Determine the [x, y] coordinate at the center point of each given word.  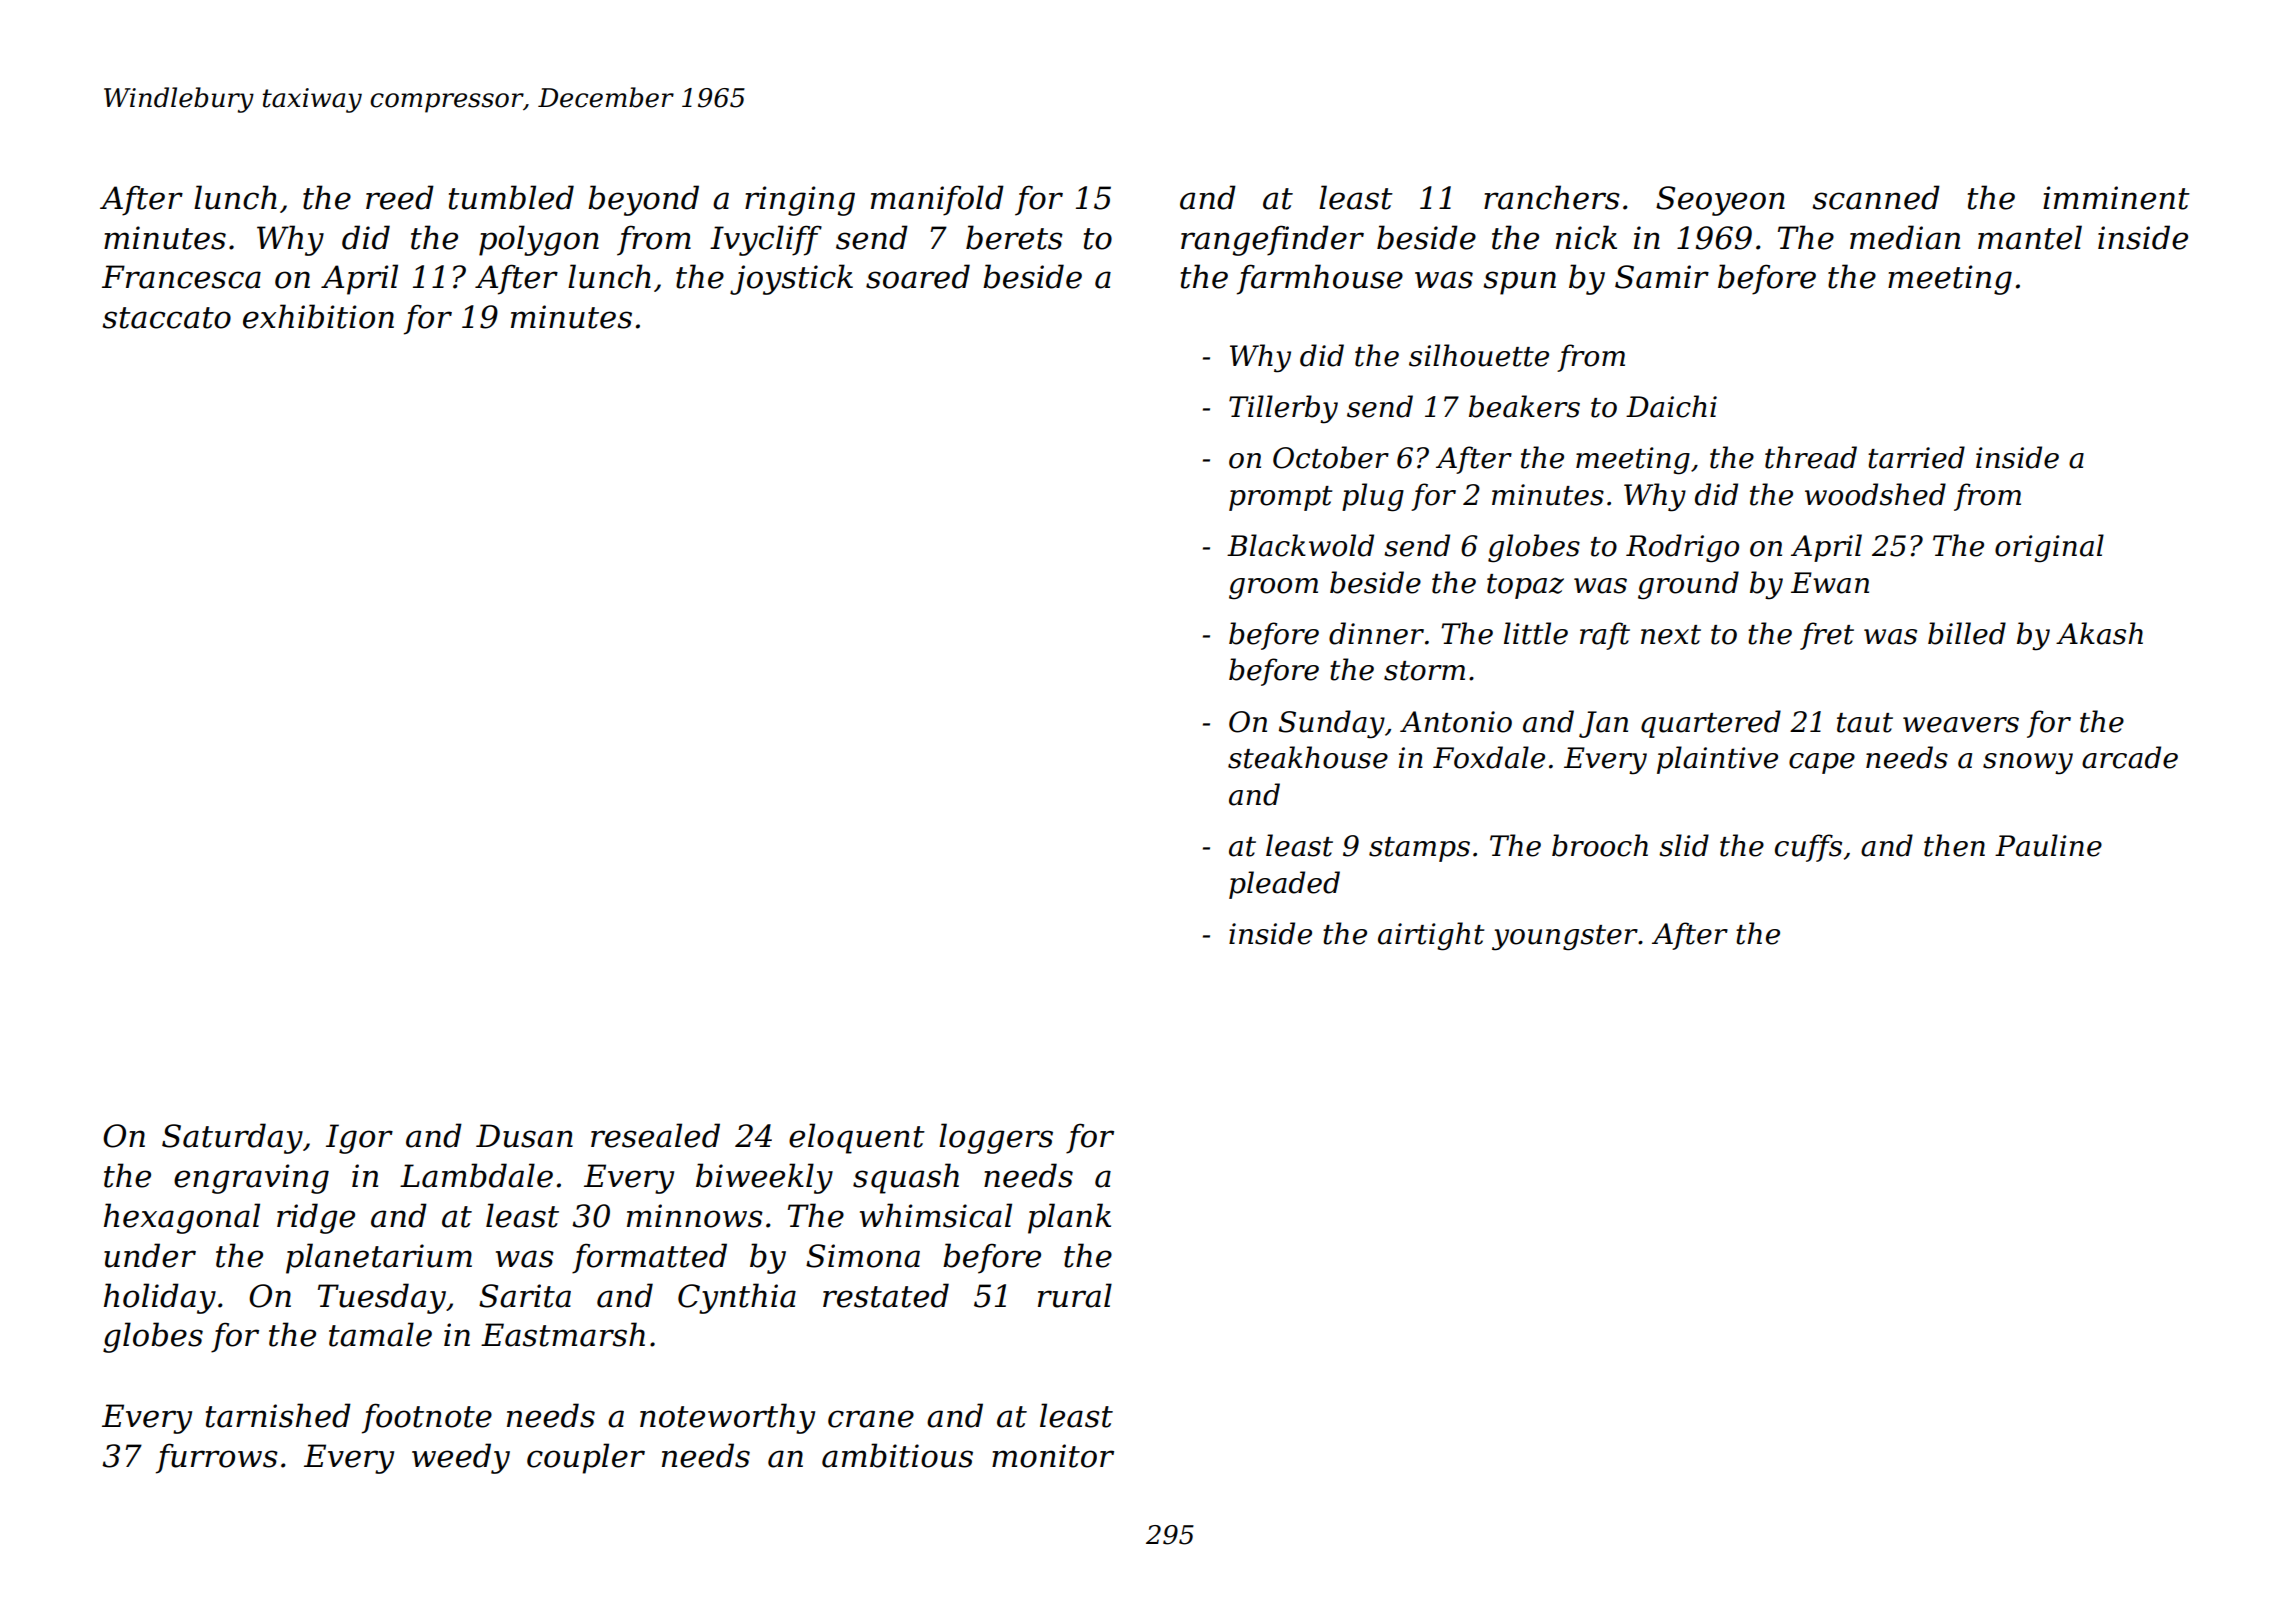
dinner [1376, 633]
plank [1069, 1218]
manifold [937, 200]
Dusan [524, 1136]
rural [1075, 1295]
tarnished [278, 1415]
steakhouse [1308, 757]
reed [400, 197]
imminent [2116, 198]
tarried [1916, 457]
